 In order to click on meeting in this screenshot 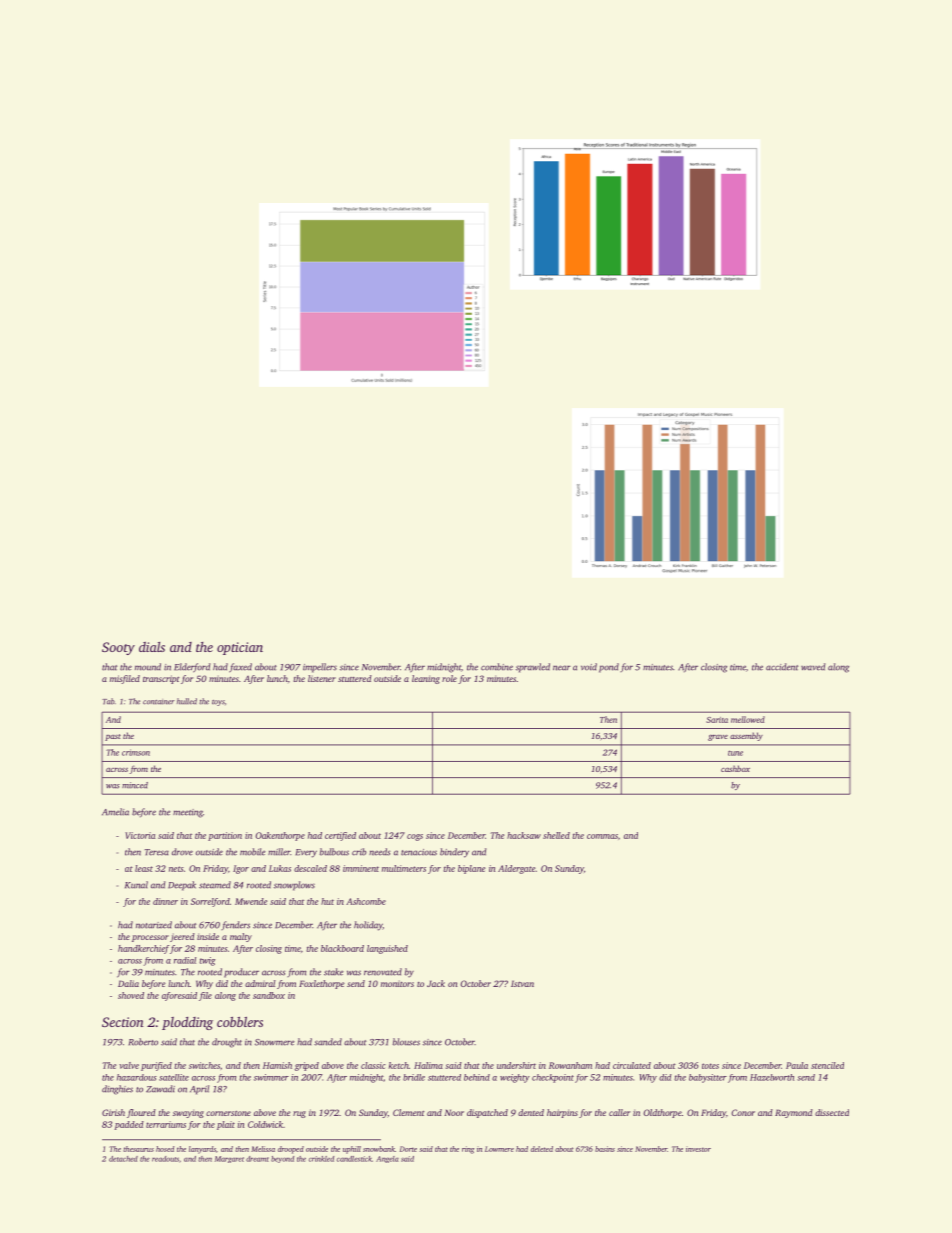, I will do `click(188, 813)`.
